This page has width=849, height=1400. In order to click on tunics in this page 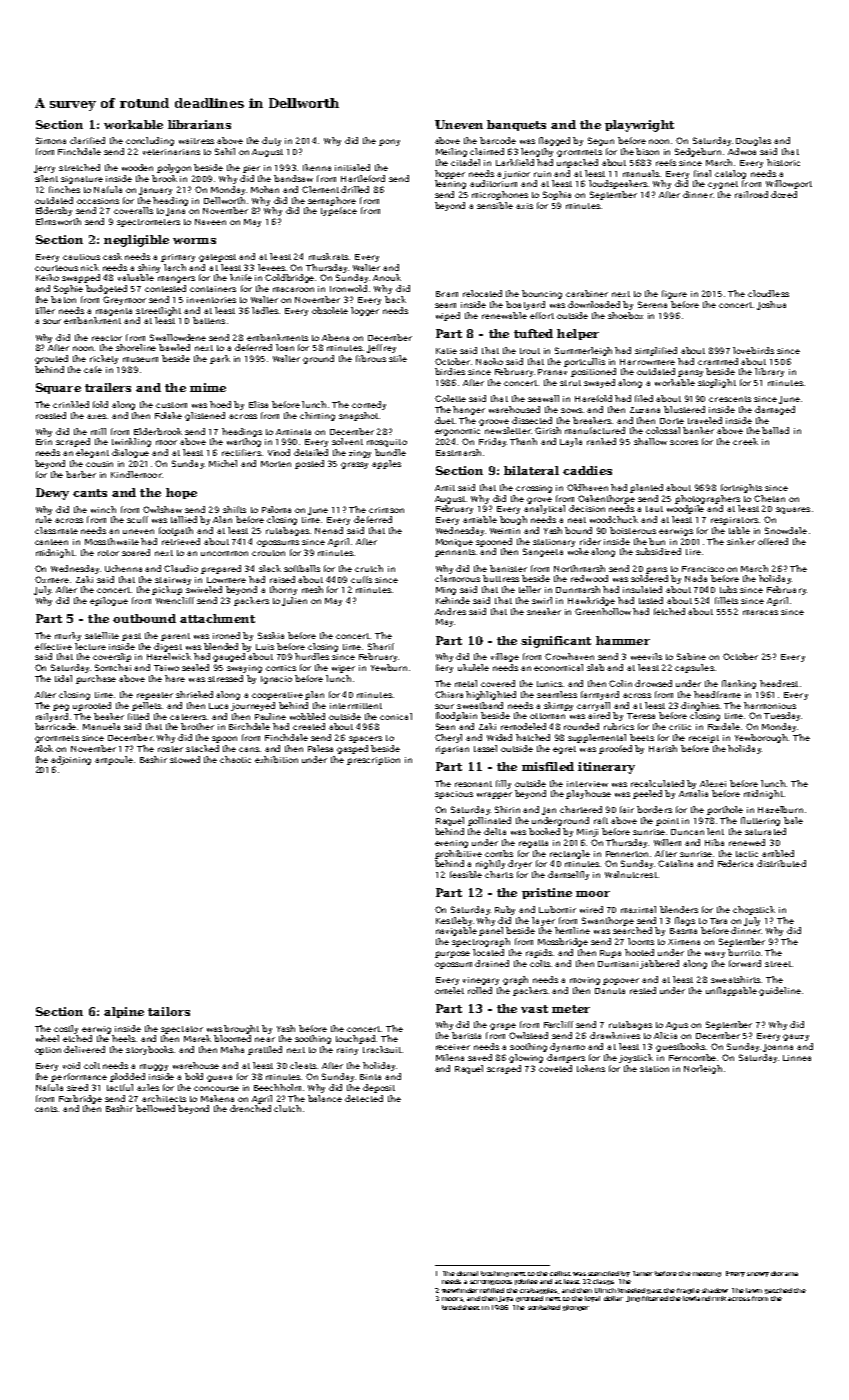, I will do `click(549, 684)`.
